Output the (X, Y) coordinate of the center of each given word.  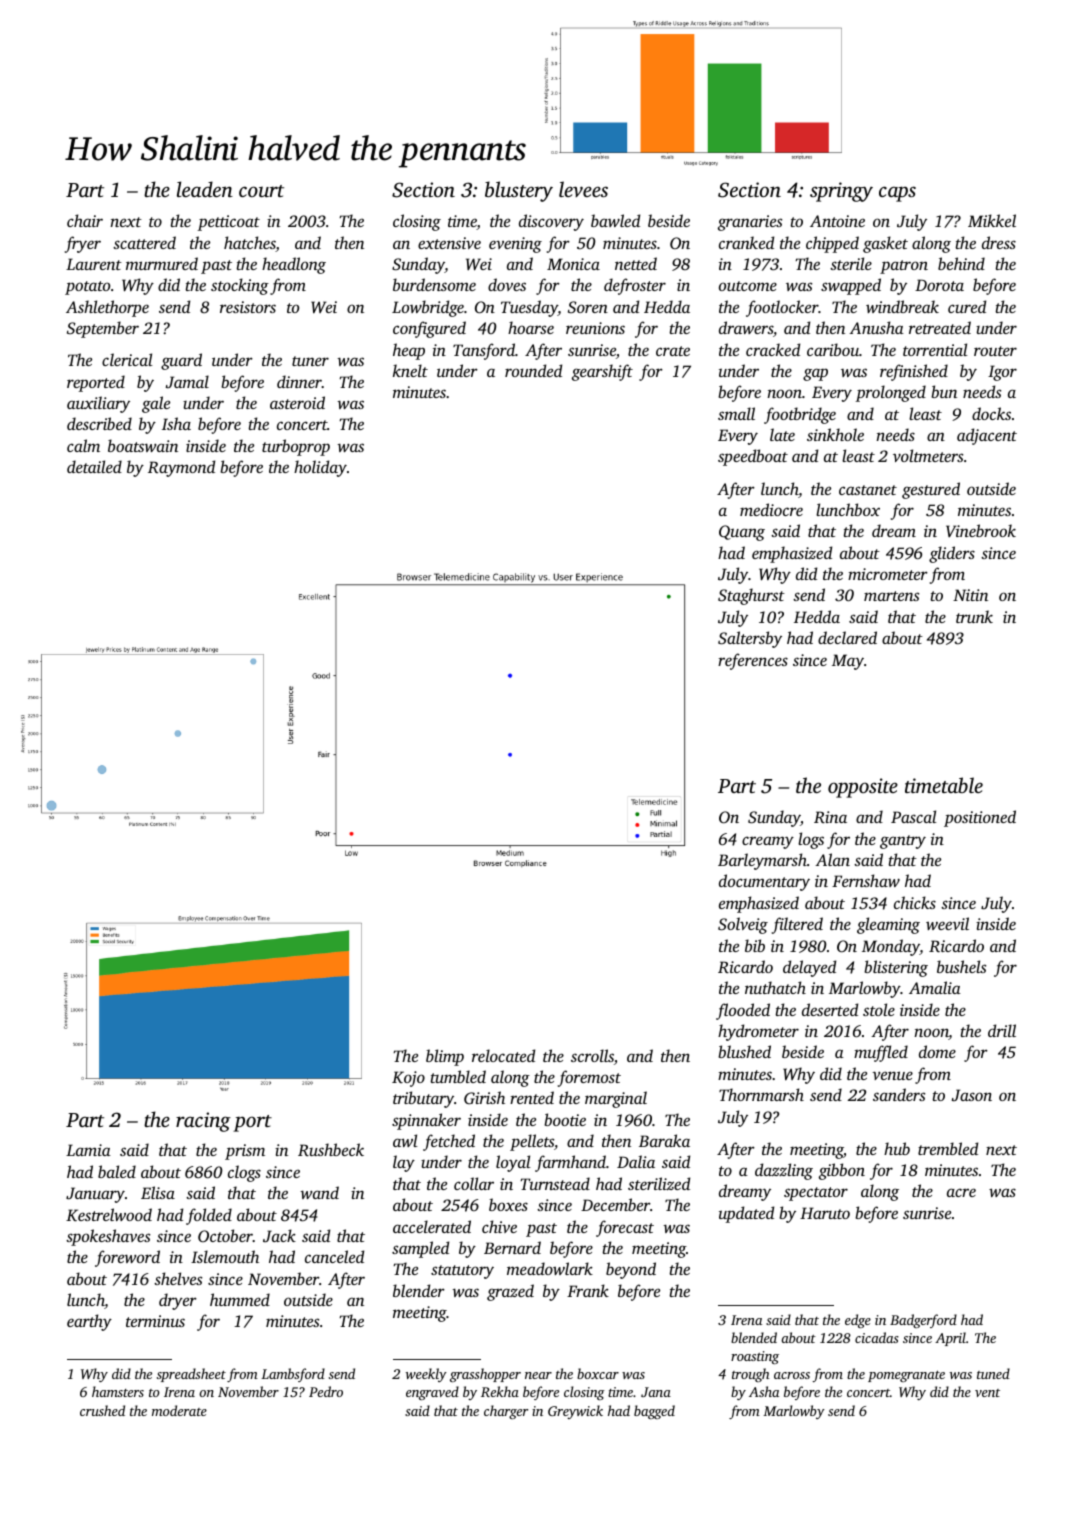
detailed (94, 466)
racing (203, 1122)
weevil (947, 923)
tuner (310, 361)
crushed (102, 1410)
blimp (445, 1057)
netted (636, 263)
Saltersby (750, 639)
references (753, 661)
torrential (935, 349)
